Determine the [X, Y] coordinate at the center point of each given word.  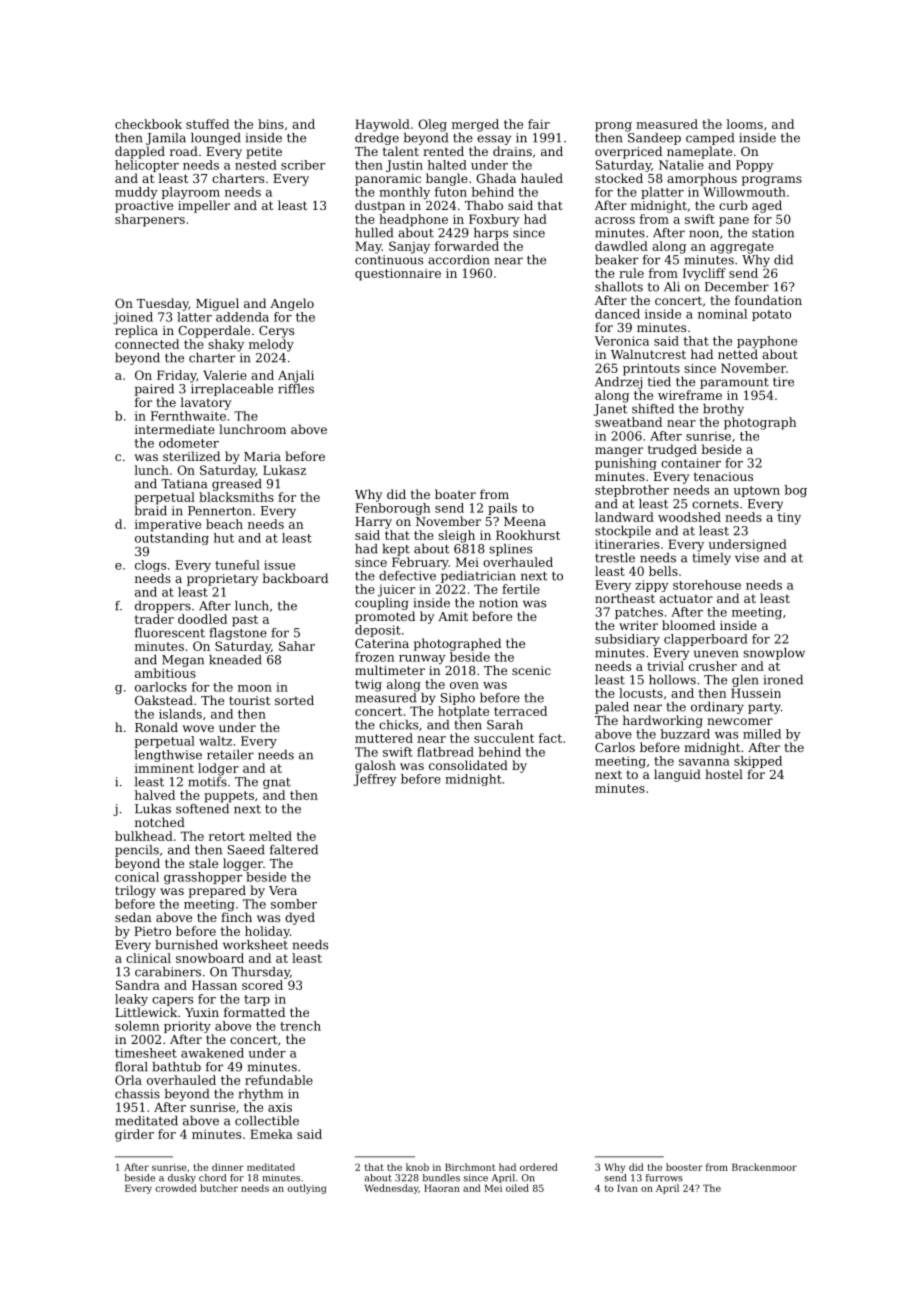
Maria [262, 456]
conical [137, 877]
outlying [307, 1189]
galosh [375, 766]
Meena [525, 521]
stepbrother [632, 491]
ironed [783, 680]
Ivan [627, 1188]
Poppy [755, 166]
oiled [517, 1188]
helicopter [147, 166]
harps [491, 234]
